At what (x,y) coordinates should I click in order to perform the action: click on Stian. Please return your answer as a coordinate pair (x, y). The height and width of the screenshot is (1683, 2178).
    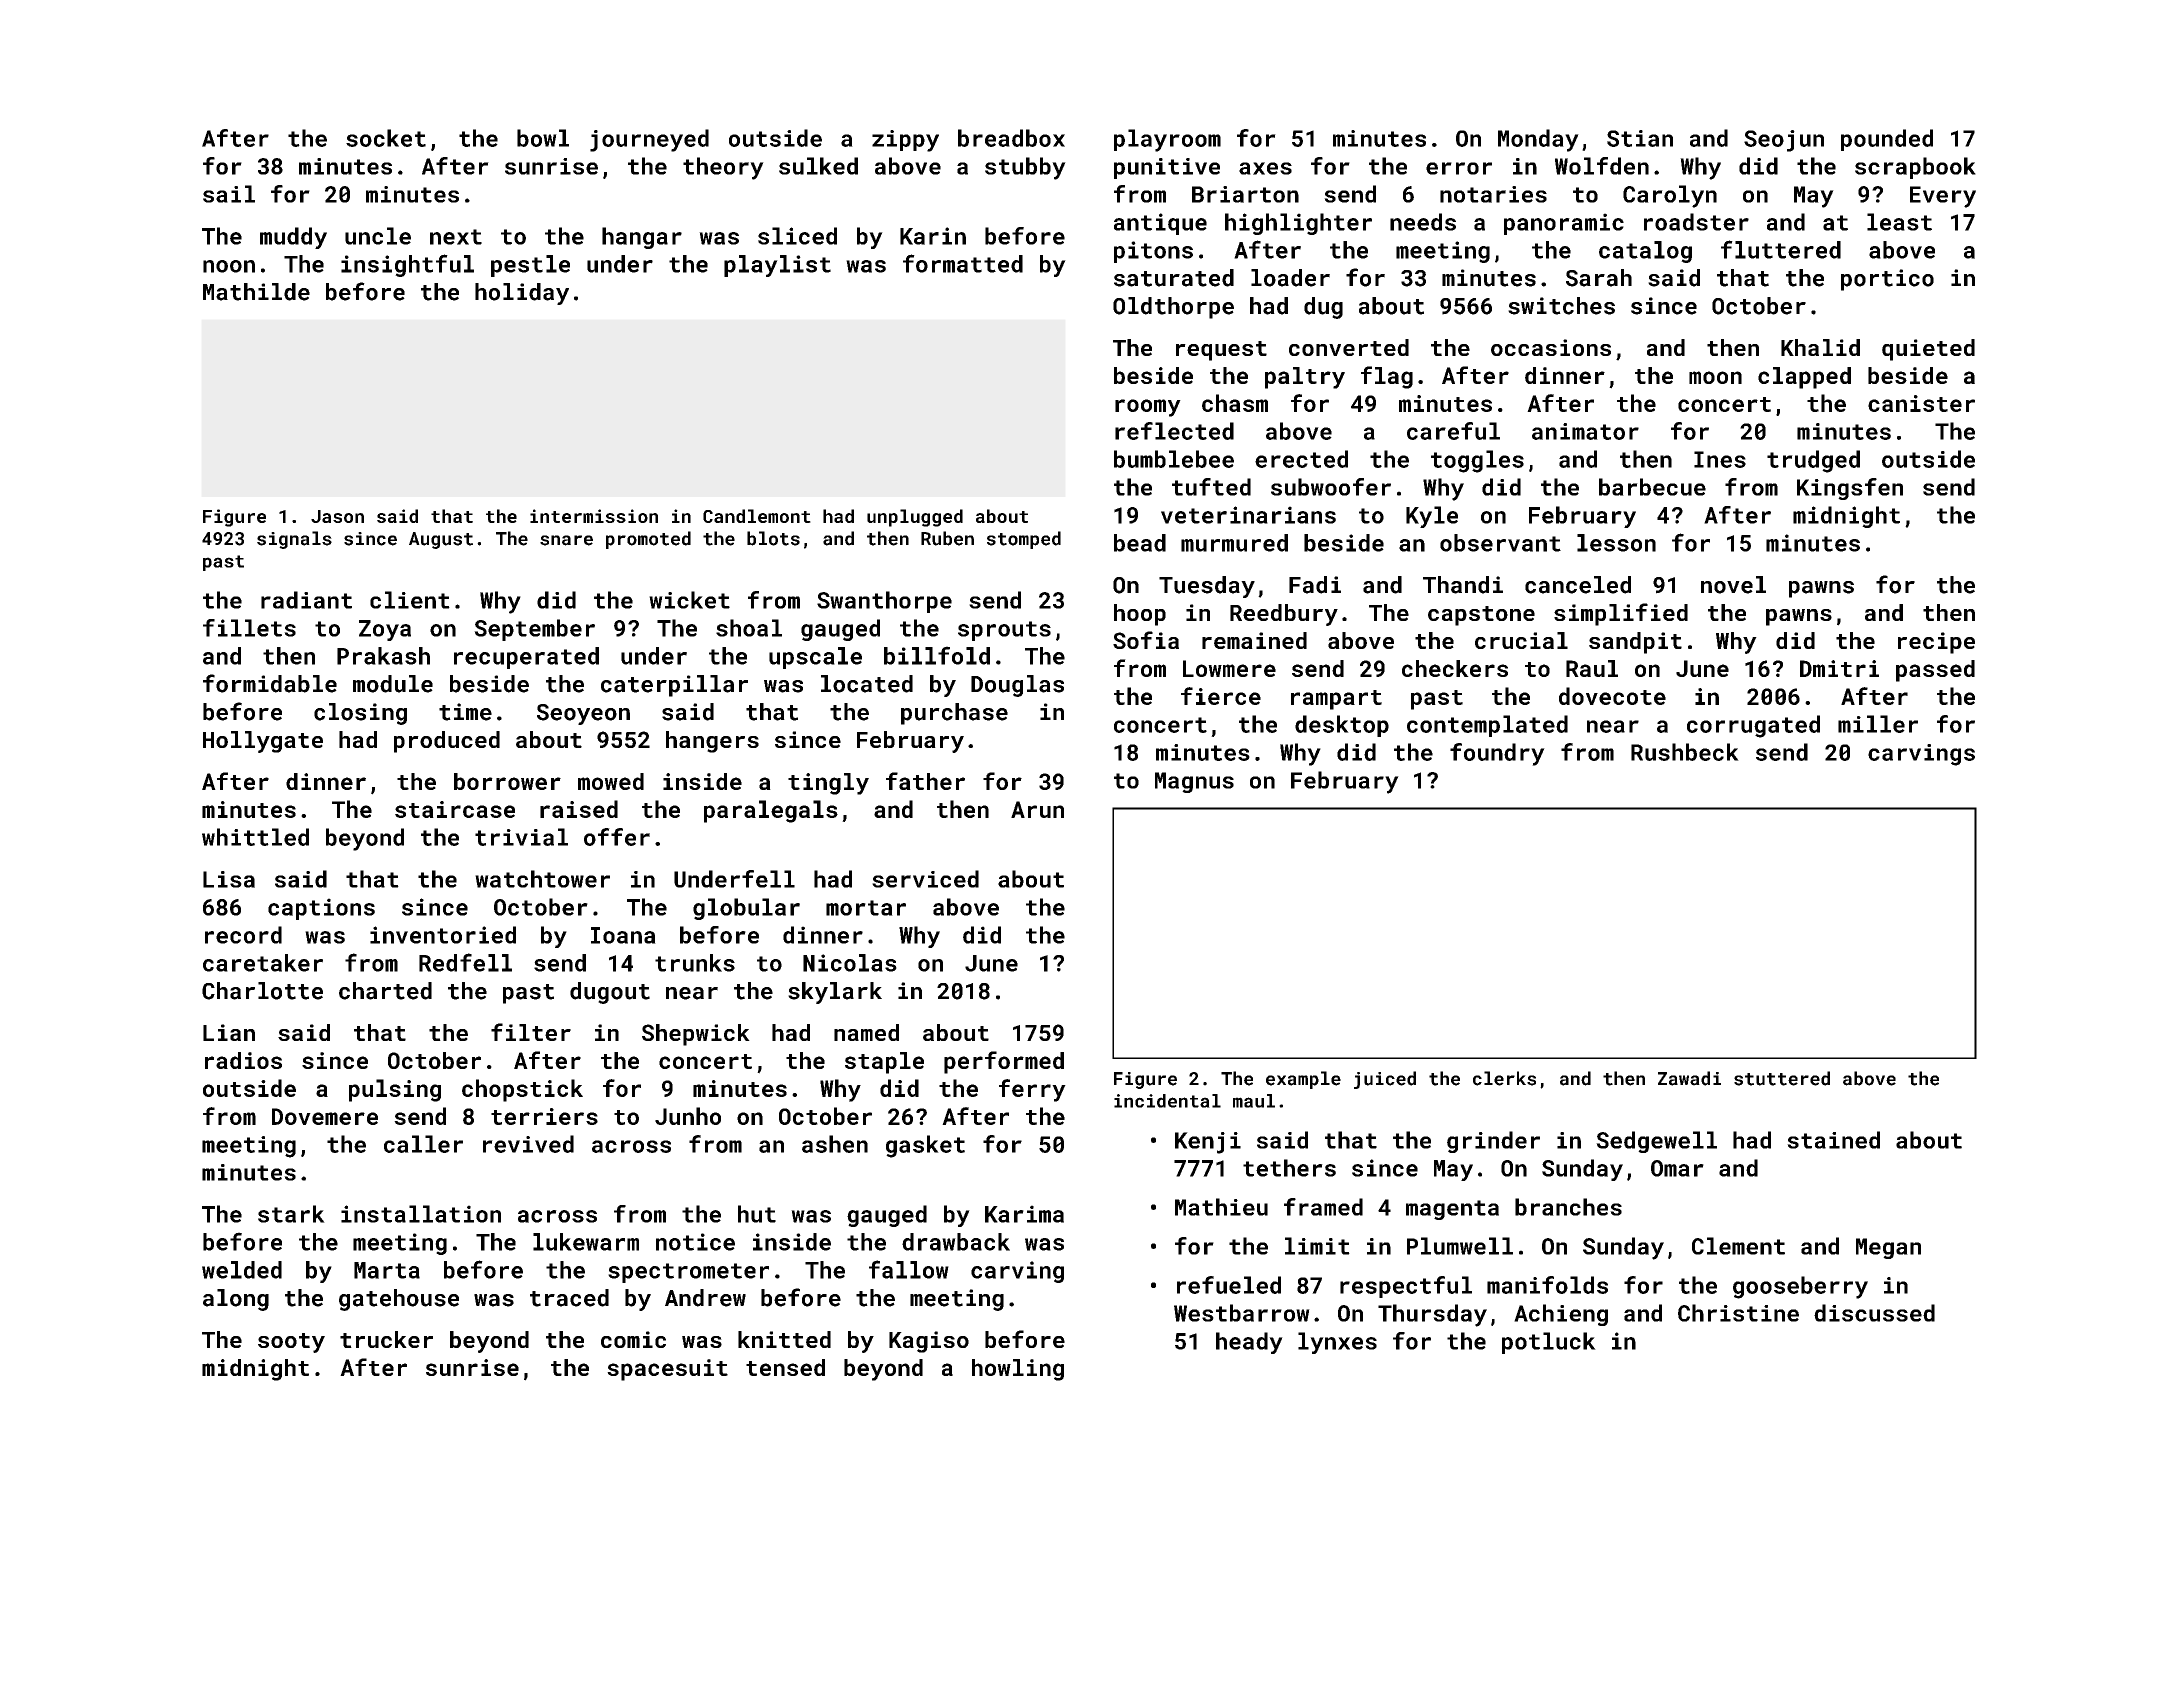
    Looking at the image, I should click on (1640, 138).
